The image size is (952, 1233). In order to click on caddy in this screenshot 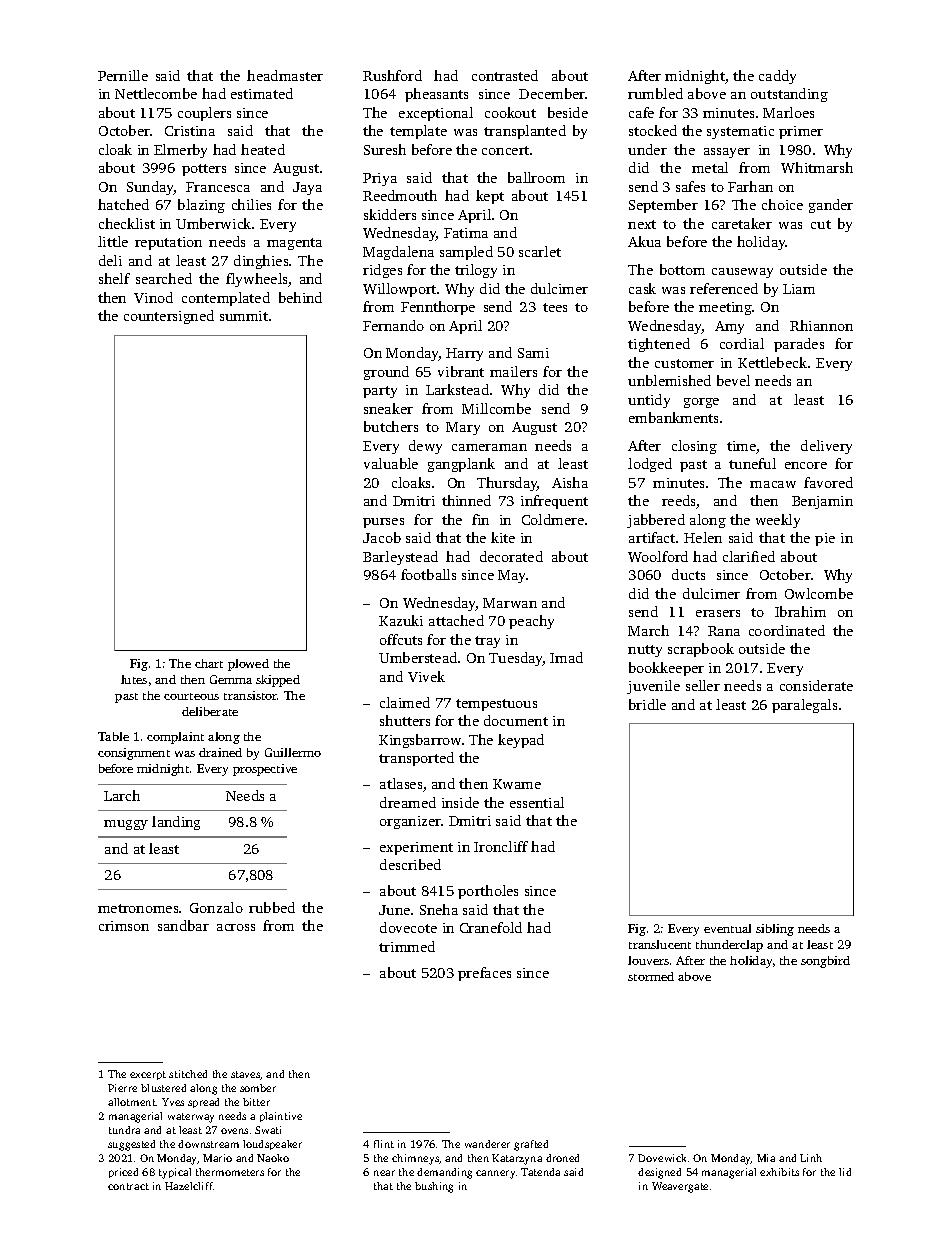, I will do `click(777, 77)`.
